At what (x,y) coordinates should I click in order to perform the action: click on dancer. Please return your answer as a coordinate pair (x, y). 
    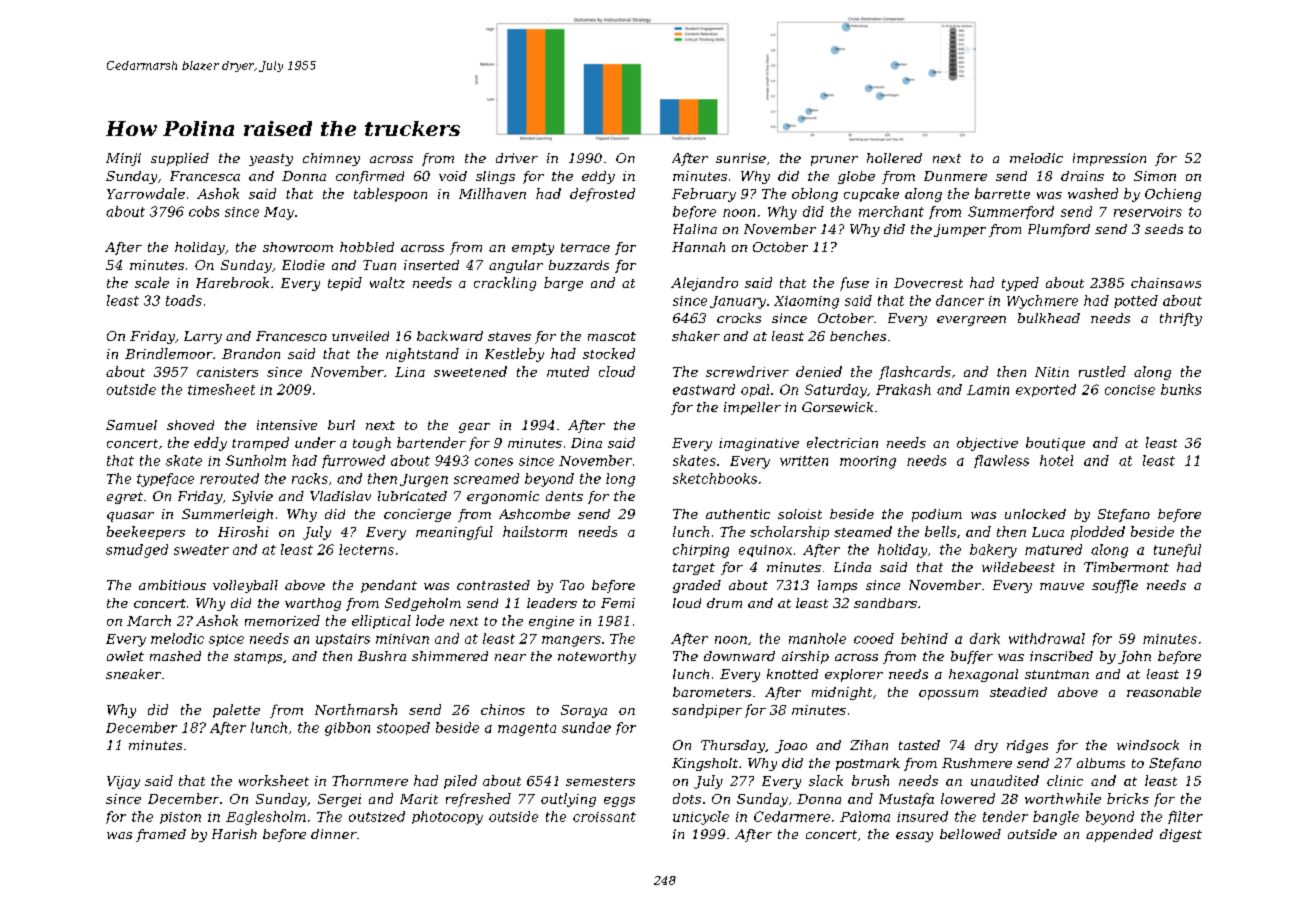
    Looking at the image, I should click on (960, 300).
